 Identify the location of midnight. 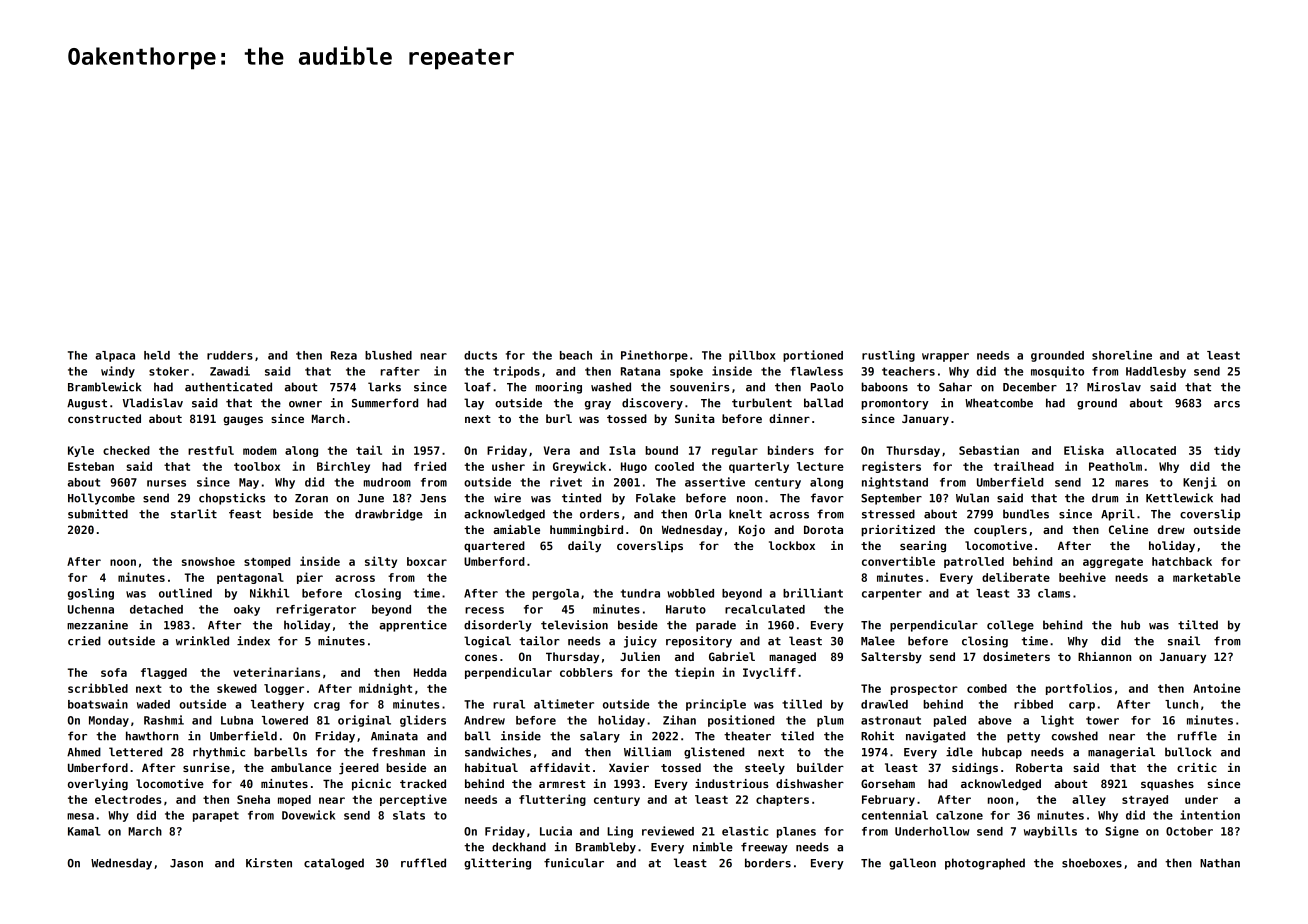
(385, 689).
